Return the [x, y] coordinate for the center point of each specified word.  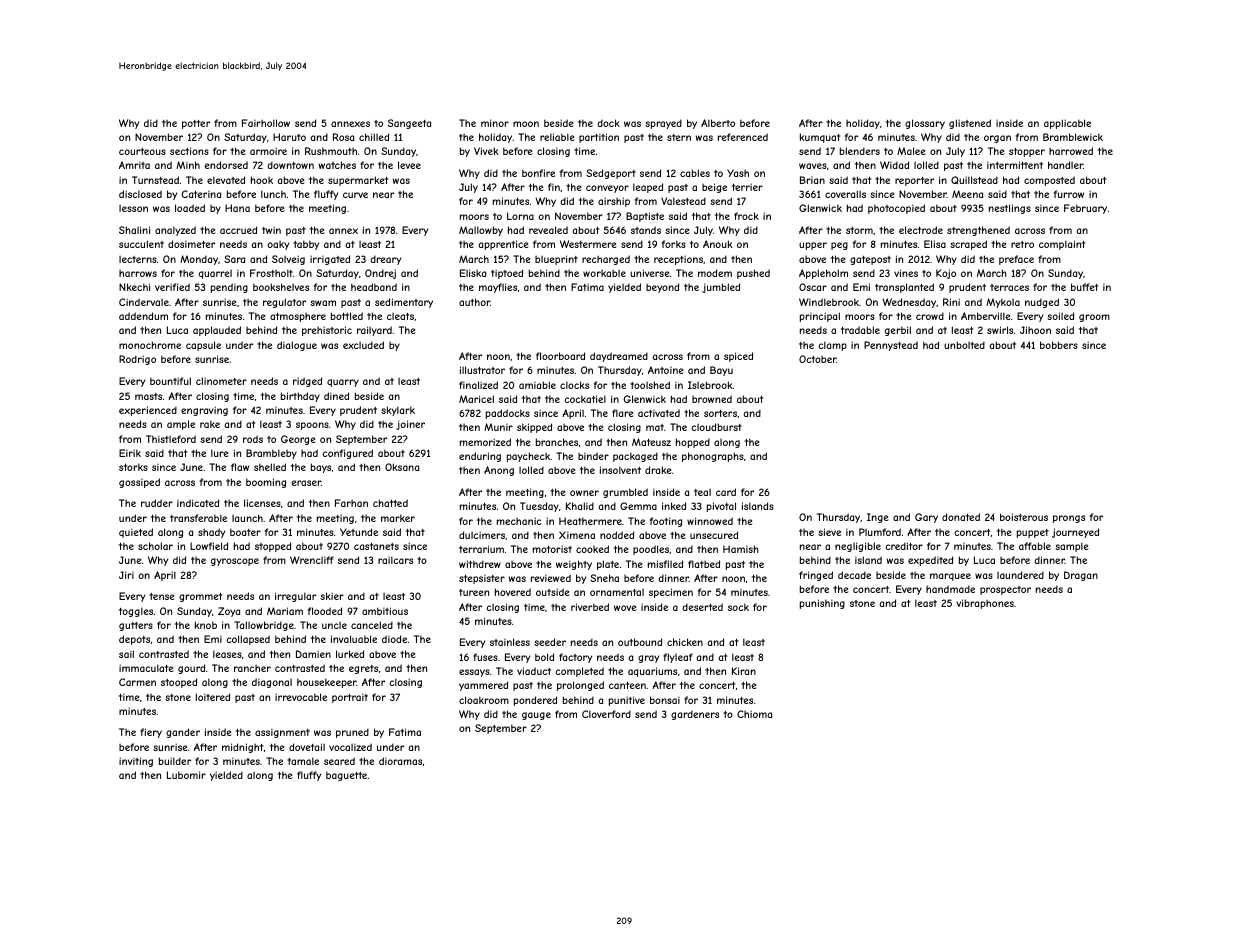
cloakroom [484, 700]
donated [961, 517]
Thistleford [171, 439]
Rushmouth [331, 151]
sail [126, 654]
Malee [911, 151]
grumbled [625, 493]
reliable [557, 137]
